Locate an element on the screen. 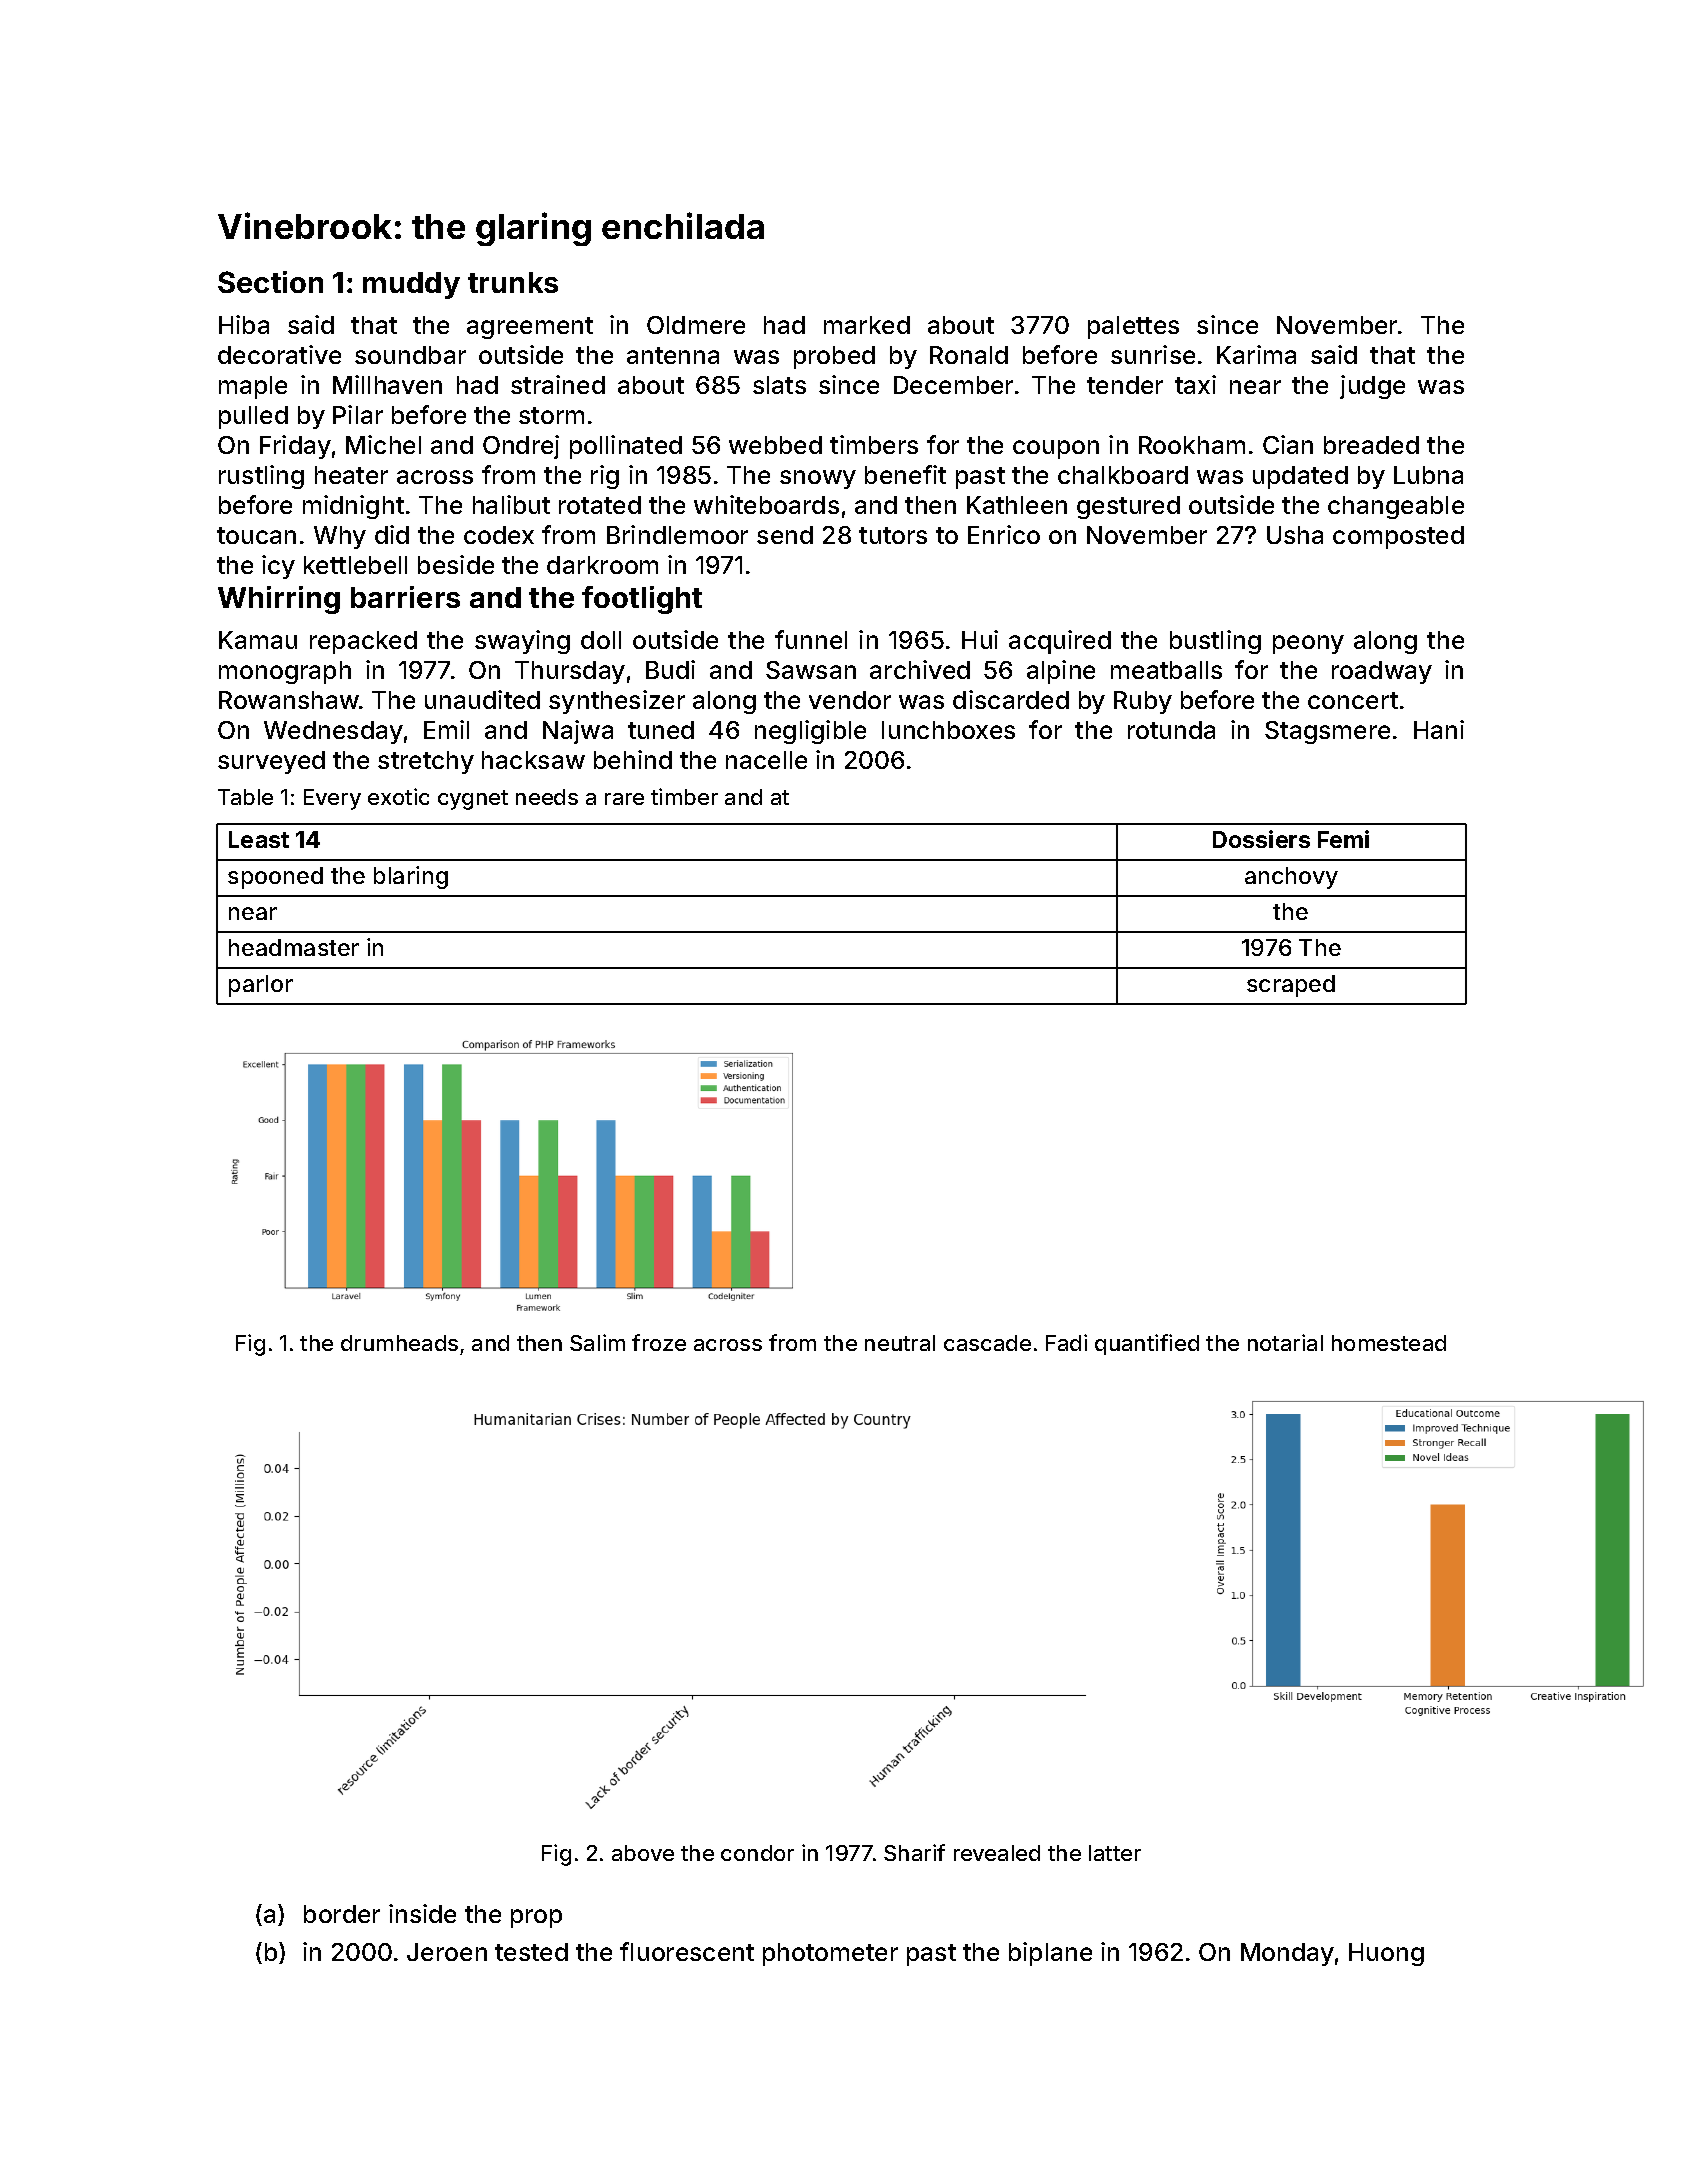 The image size is (1683, 2178). photometer is located at coordinates (830, 1954).
